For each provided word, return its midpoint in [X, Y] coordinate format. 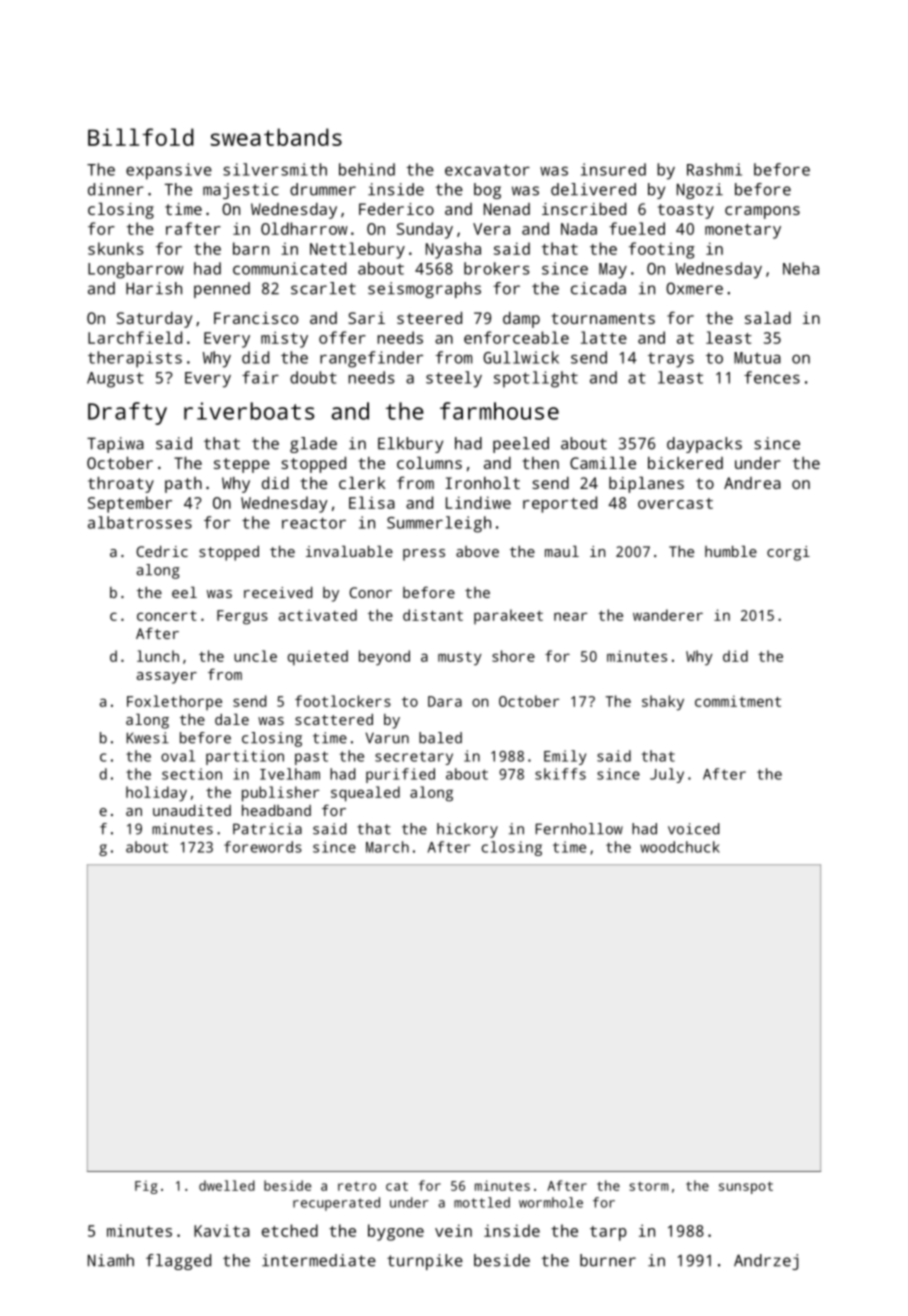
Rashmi [714, 169]
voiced [693, 829]
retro [357, 1186]
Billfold [141, 137]
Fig [146, 1187]
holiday [156, 794]
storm [649, 1186]
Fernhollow [579, 829]
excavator [487, 170]
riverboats [249, 411]
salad [768, 318]
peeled [521, 445]
